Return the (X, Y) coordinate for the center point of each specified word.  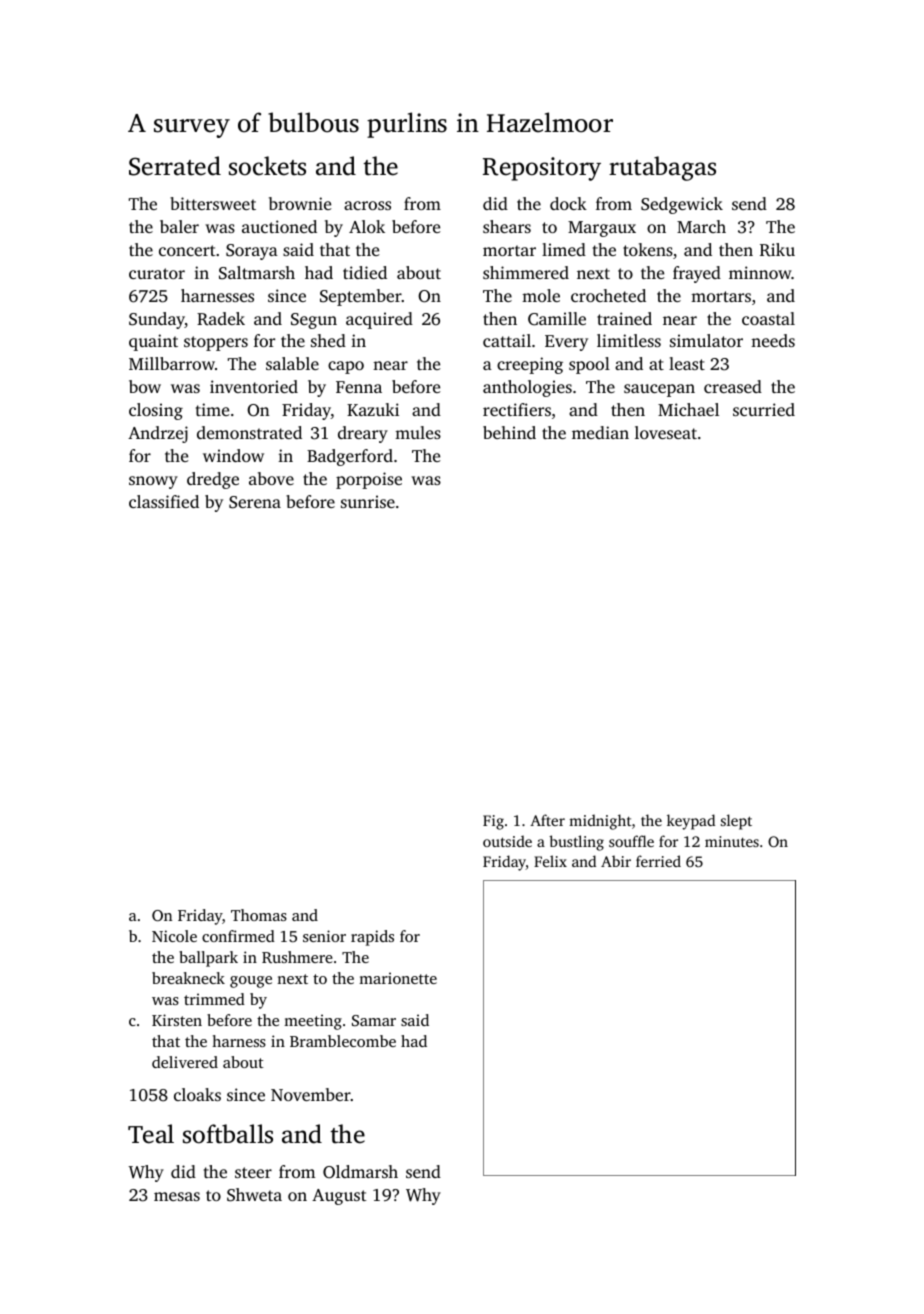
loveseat (666, 432)
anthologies (527, 388)
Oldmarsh (360, 1172)
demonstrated (249, 432)
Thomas (259, 915)
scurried (764, 409)
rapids (372, 938)
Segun (314, 321)
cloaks (197, 1094)
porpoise (369, 480)
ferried (658, 861)
